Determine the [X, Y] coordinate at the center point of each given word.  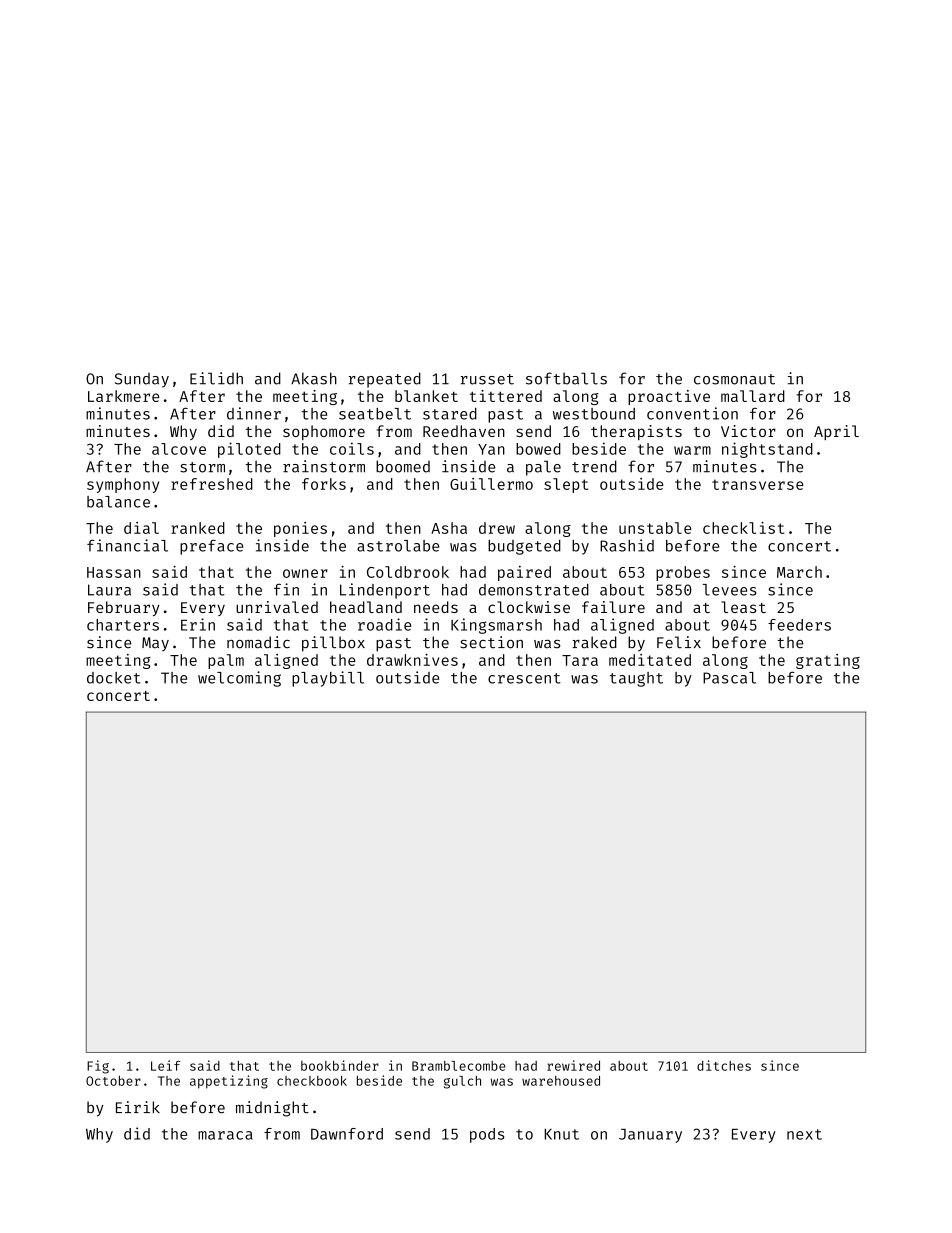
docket [114, 678]
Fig [98, 1067]
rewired [573, 1065]
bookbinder [340, 1065]
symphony [123, 485]
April [836, 432]
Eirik [138, 1107]
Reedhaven [464, 431]
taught [636, 679]
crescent [524, 678]
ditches [724, 1065]
